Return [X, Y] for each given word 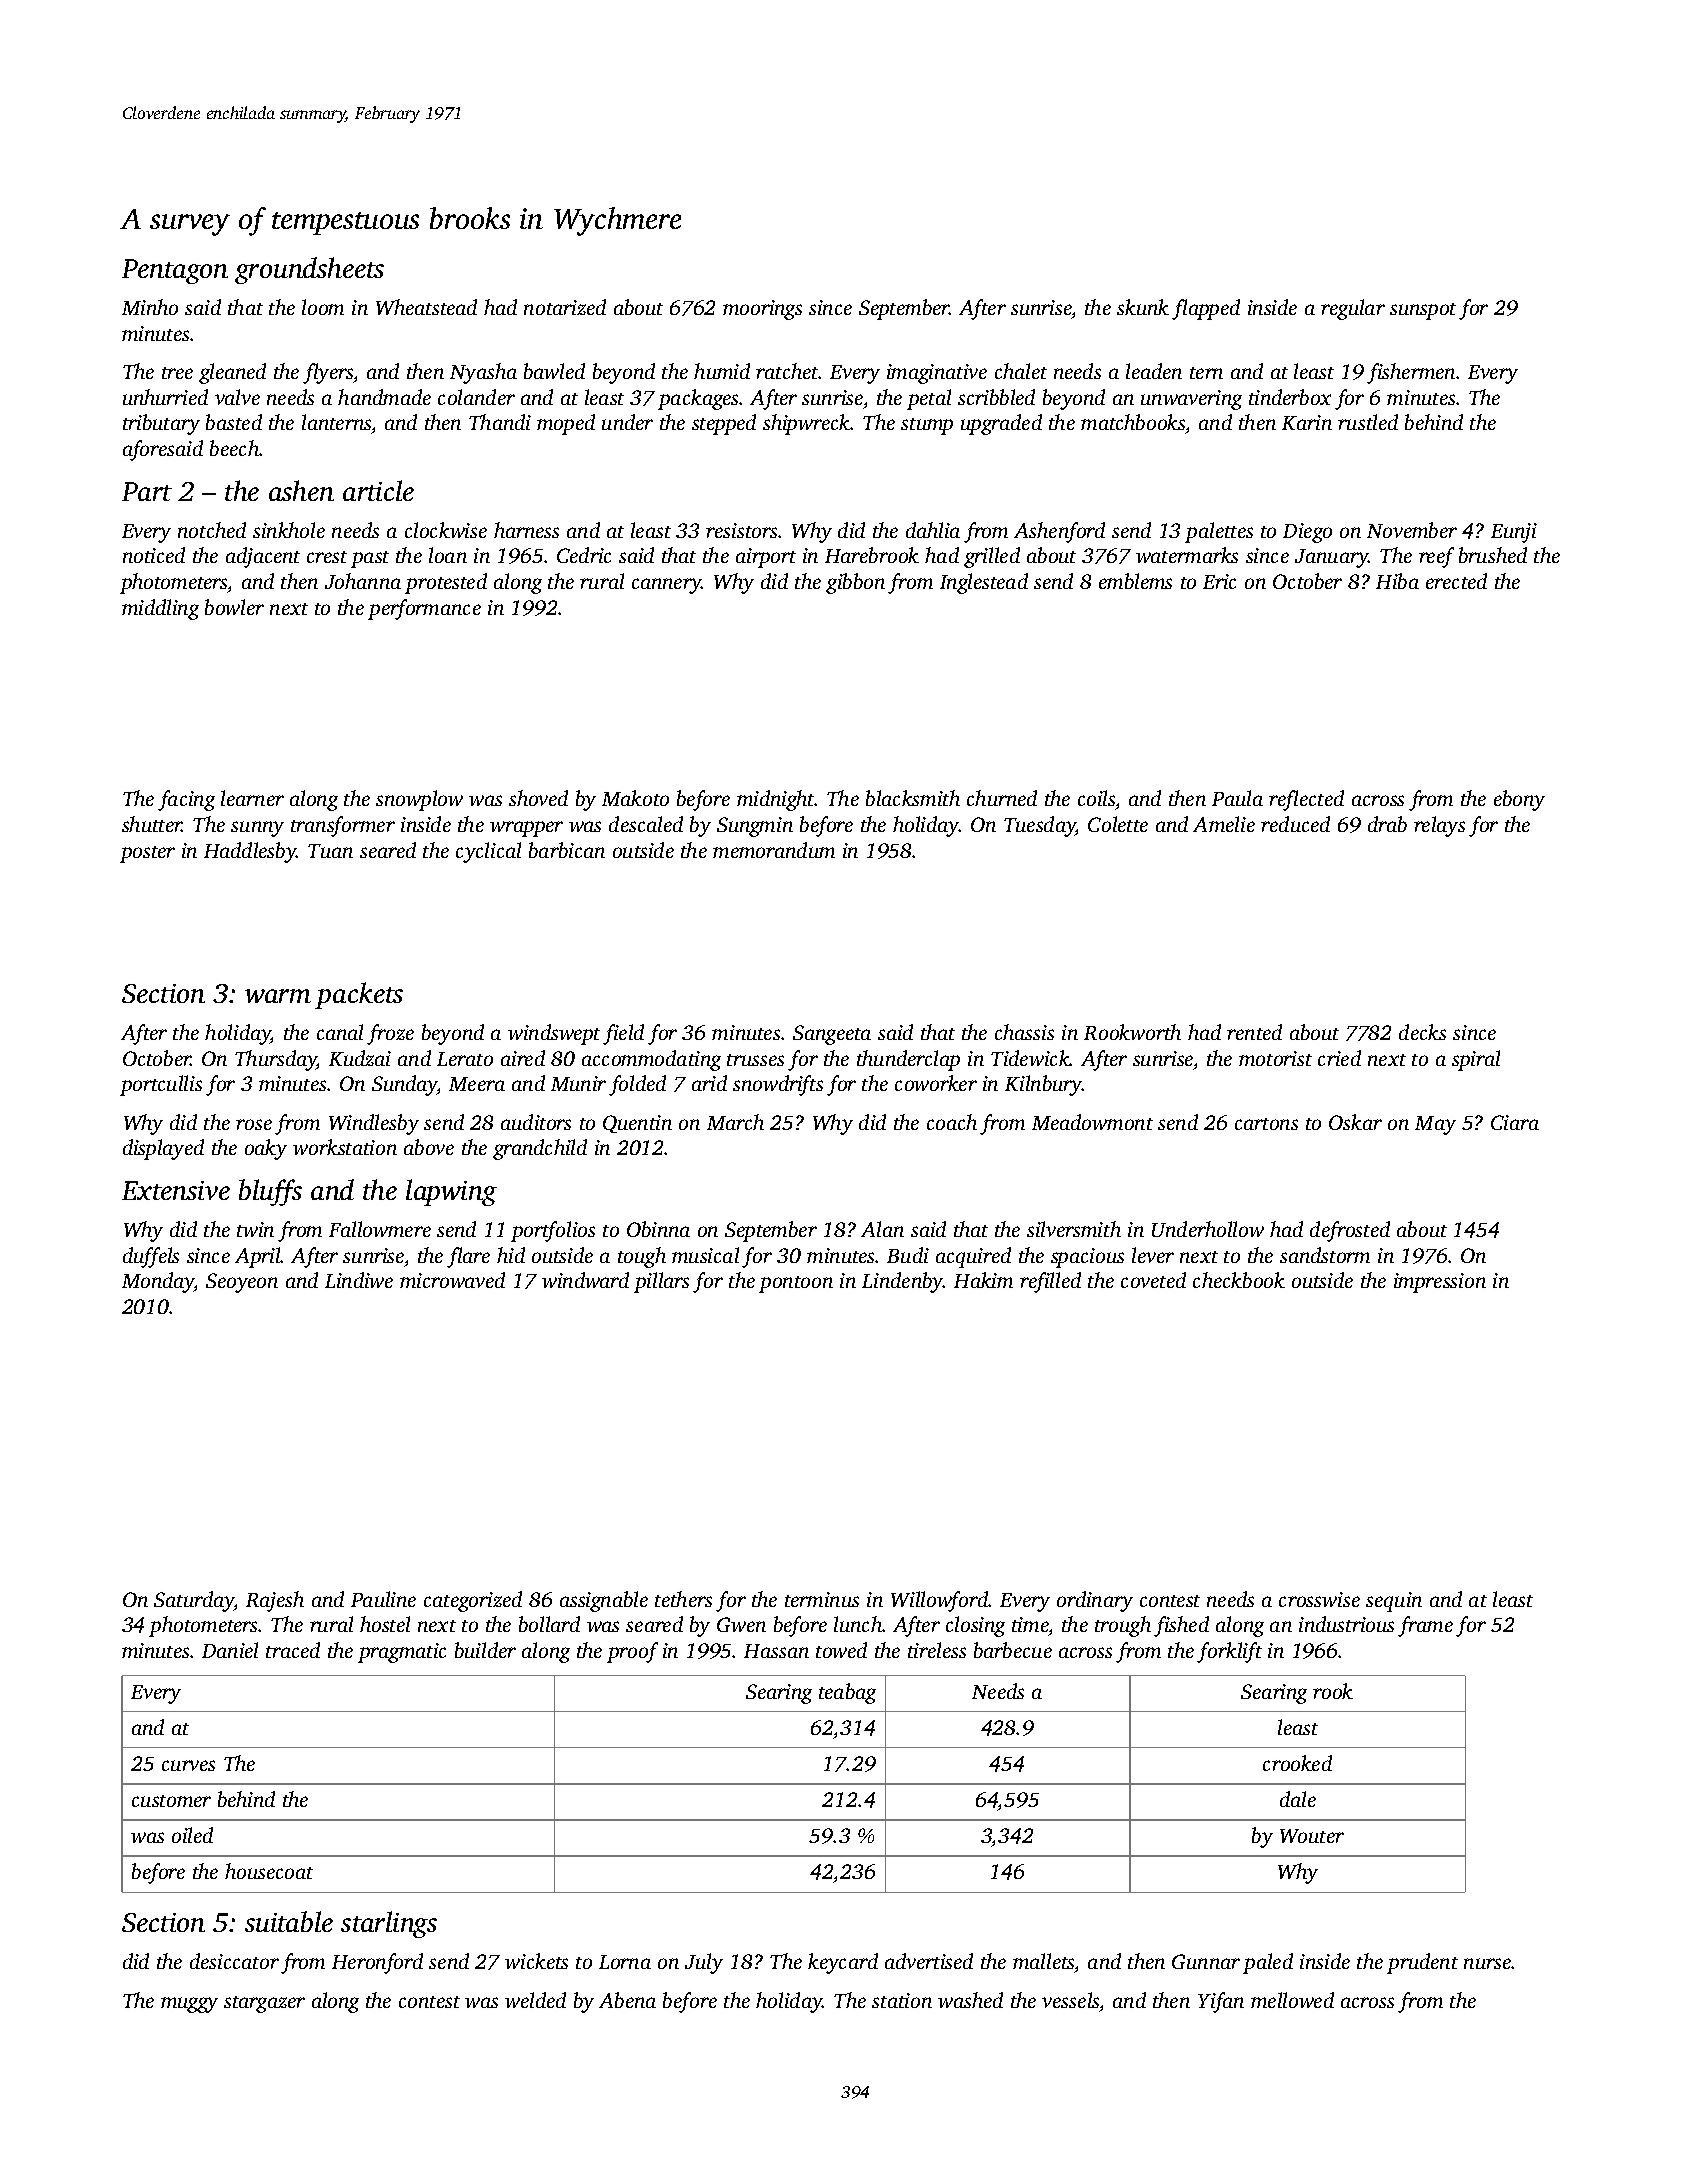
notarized [565, 307]
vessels [1070, 2000]
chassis [1024, 1032]
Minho [150, 307]
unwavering [1191, 400]
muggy [189, 2005]
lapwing [451, 1192]
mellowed [1292, 2000]
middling [160, 609]
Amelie [1224, 824]
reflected [1306, 800]
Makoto [635, 798]
